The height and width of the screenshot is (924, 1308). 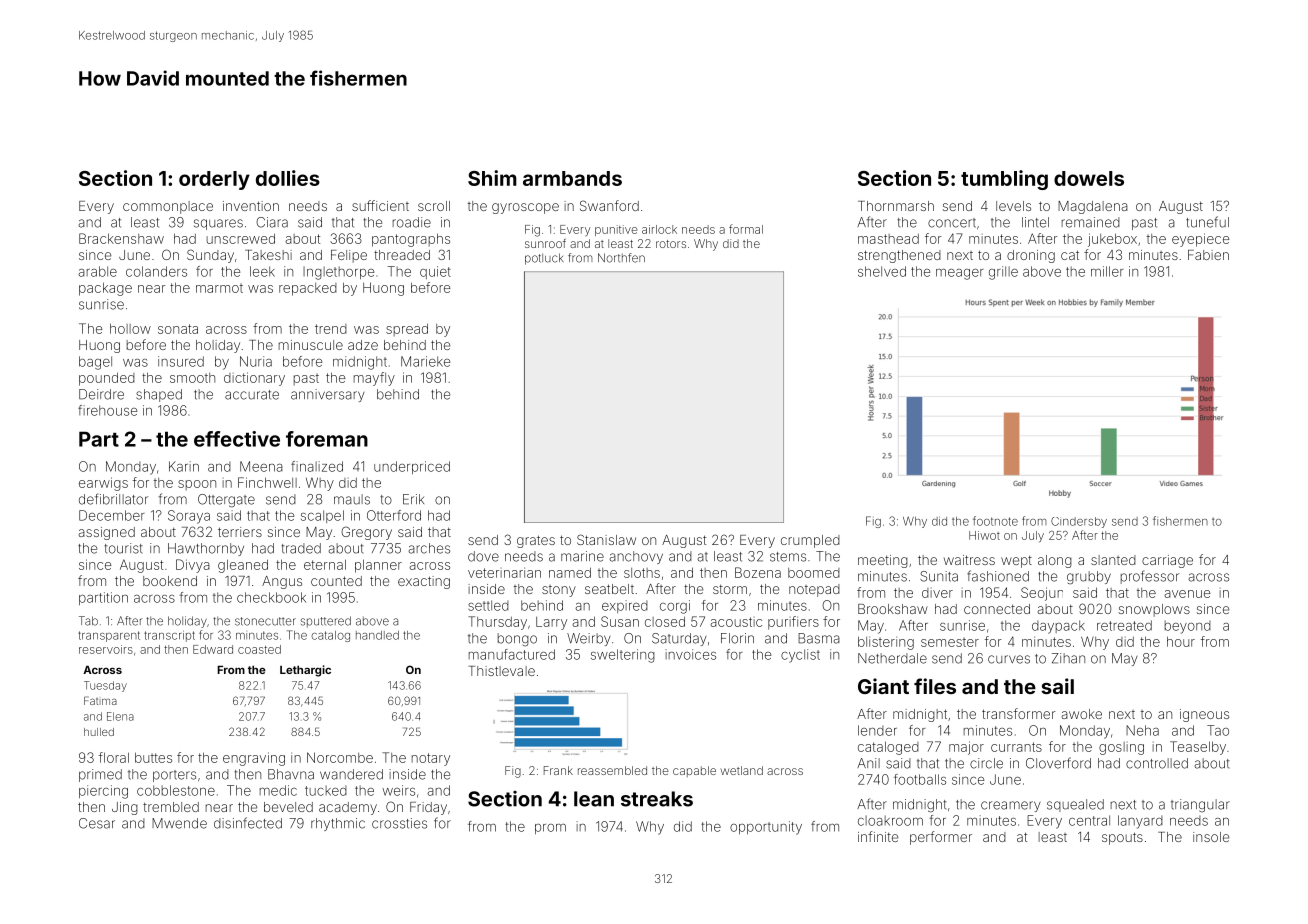 I want to click on Cesar, so click(x=97, y=823).
